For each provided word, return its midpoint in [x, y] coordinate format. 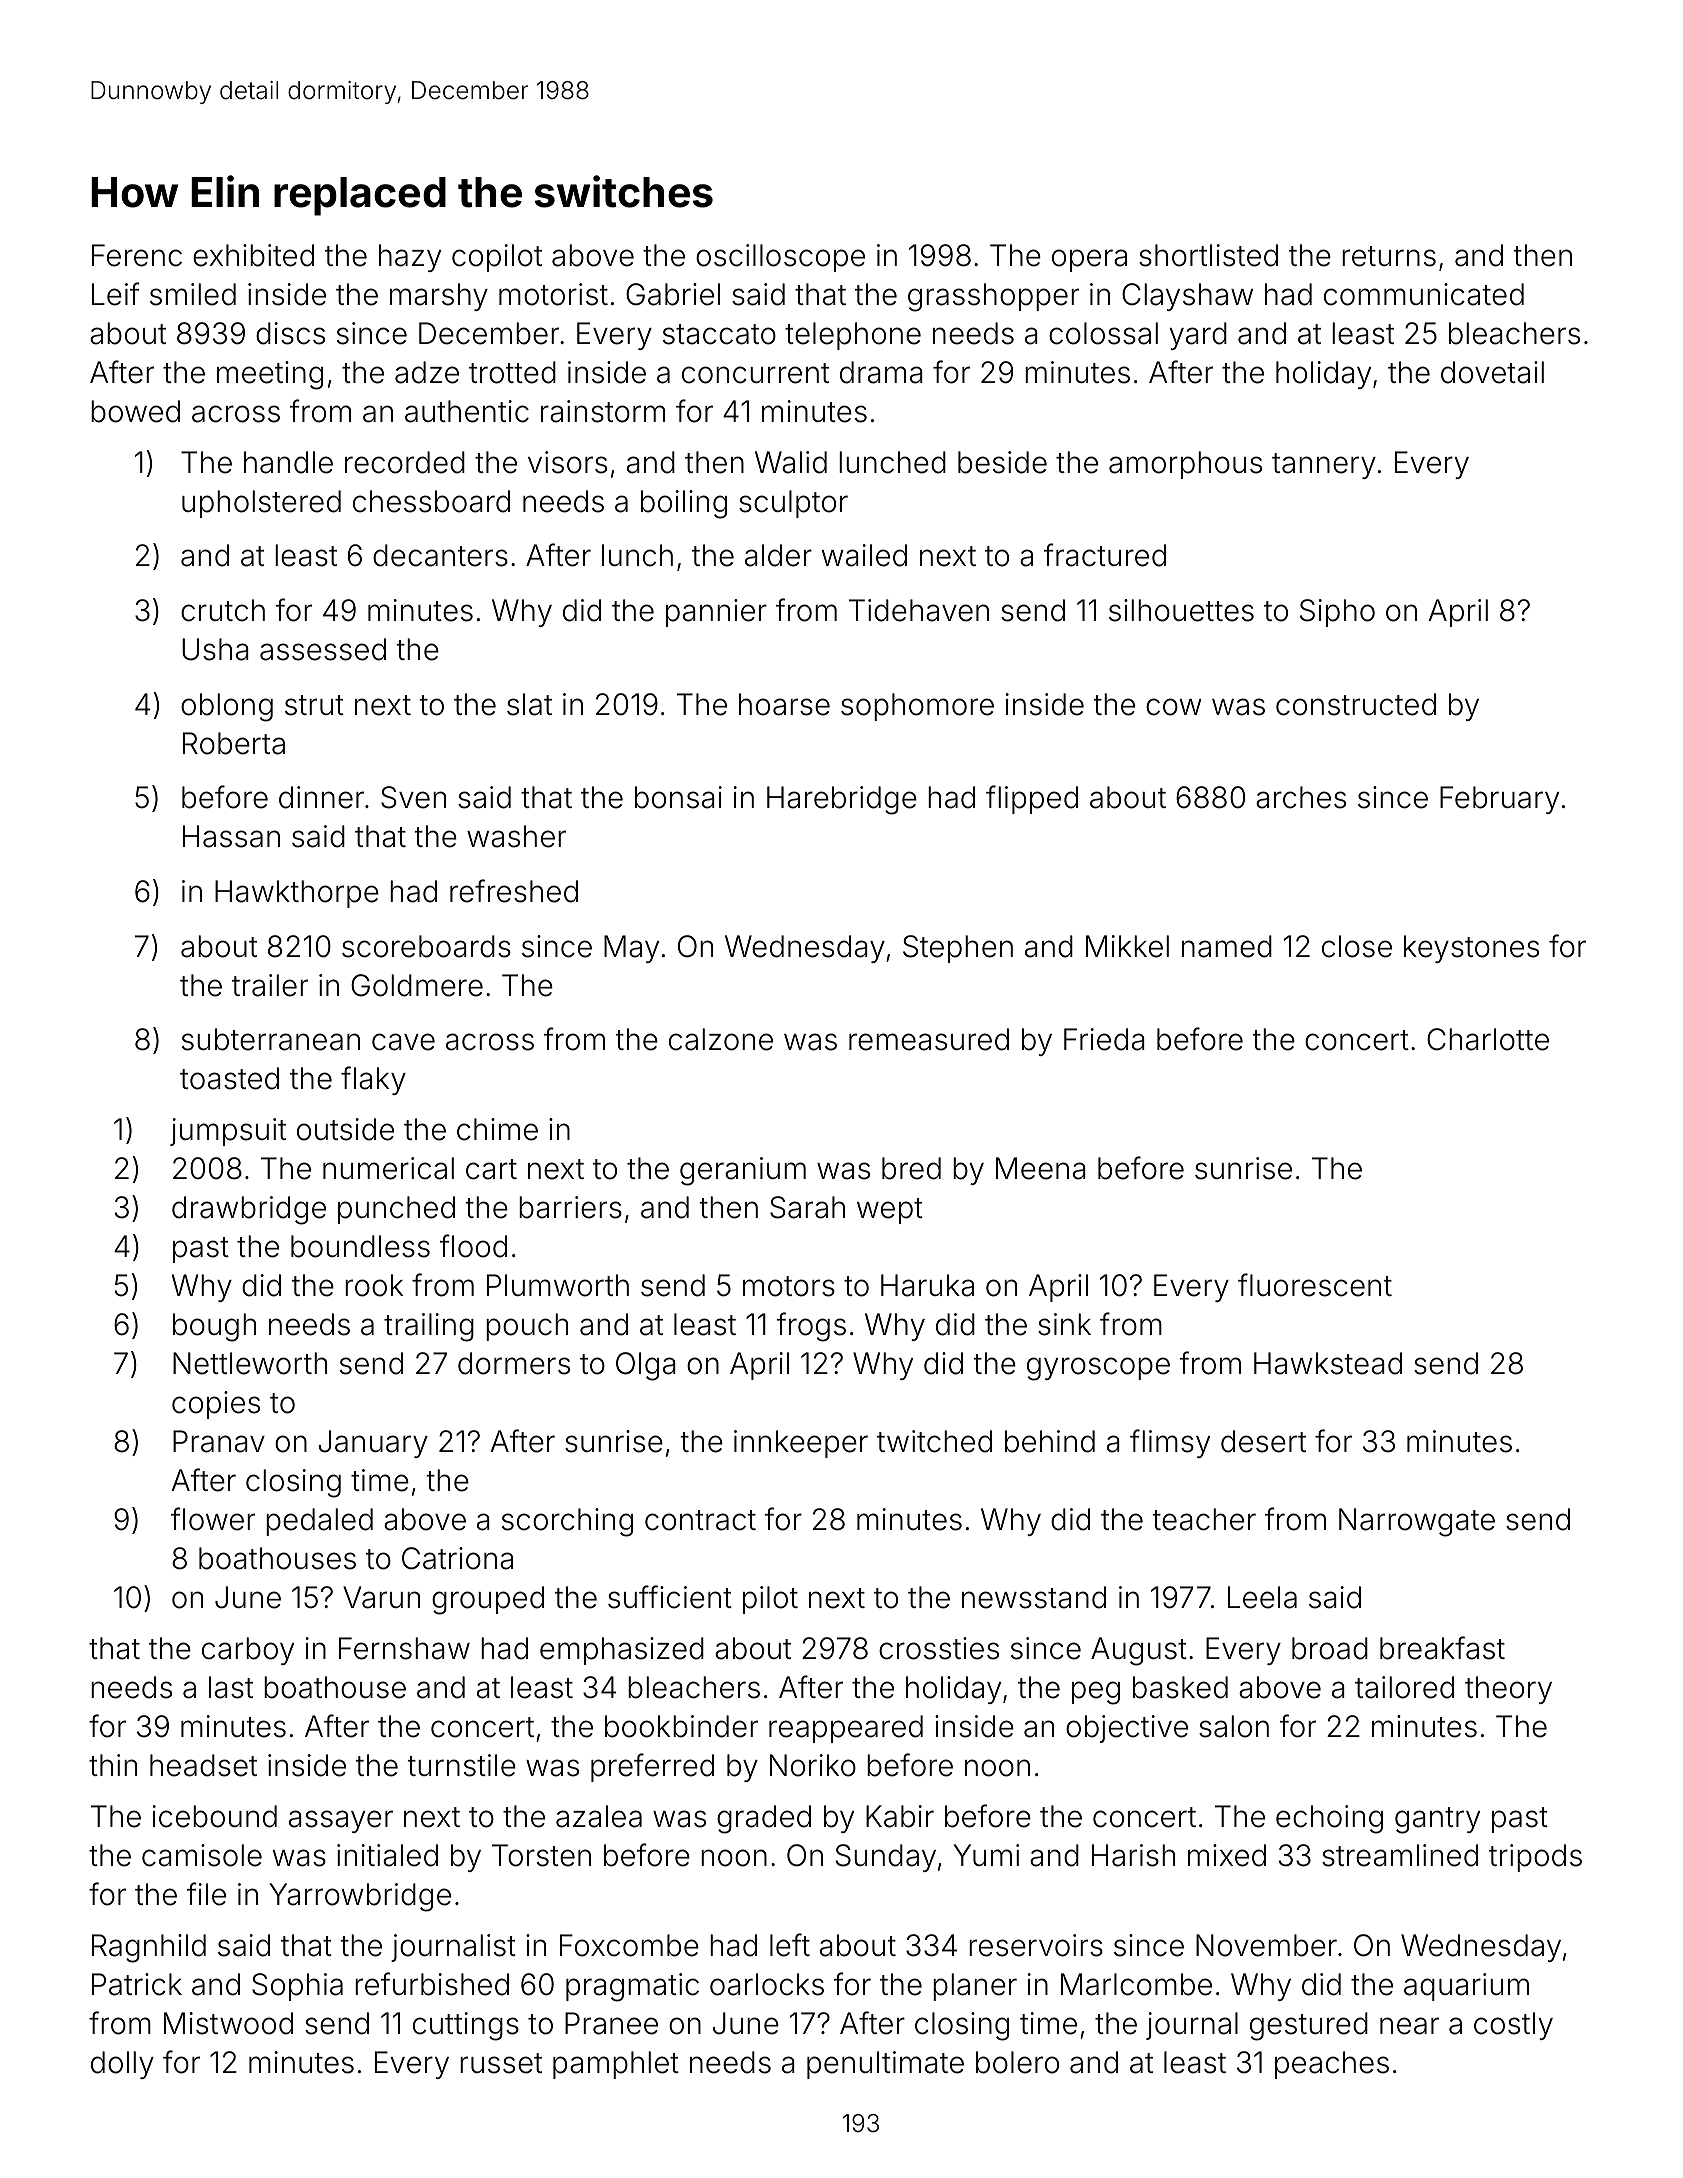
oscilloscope [780, 258]
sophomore [917, 707]
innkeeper [801, 1444]
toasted [229, 1078]
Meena [1041, 1168]
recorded [405, 462]
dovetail [1492, 372]
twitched [934, 1441]
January [373, 1444]
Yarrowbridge [360, 1897]
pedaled [319, 1522]
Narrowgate [1417, 1522]
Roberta [234, 743]
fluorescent [1315, 1285]
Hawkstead [1328, 1363]
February [1499, 800]
